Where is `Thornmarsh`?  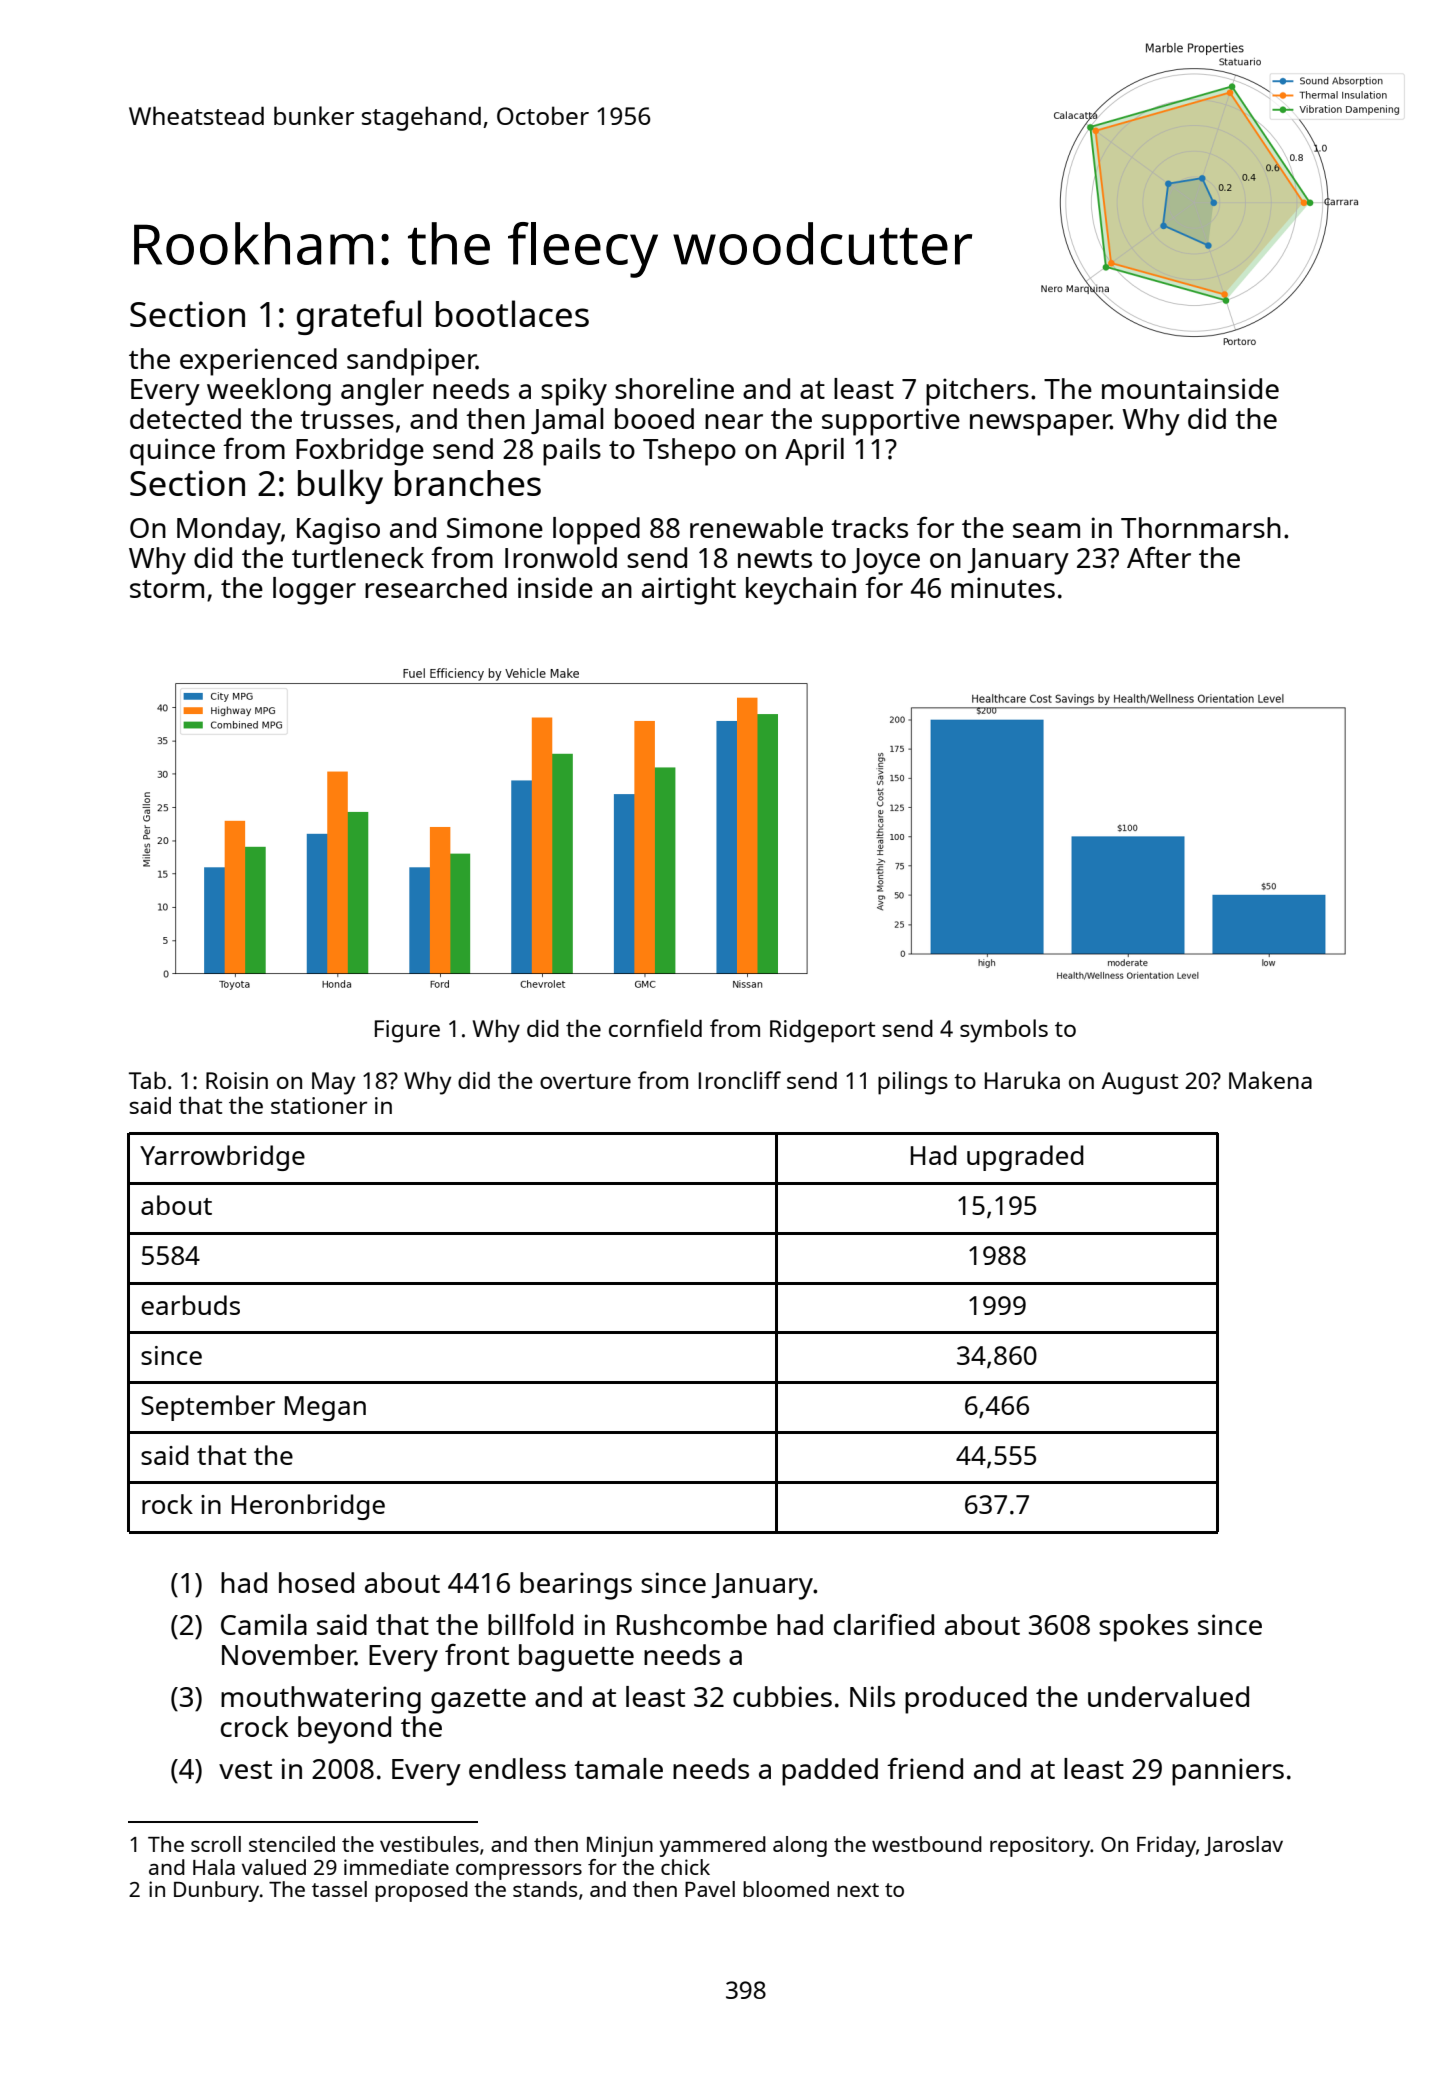 Thornmarsh is located at coordinates (1201, 527).
